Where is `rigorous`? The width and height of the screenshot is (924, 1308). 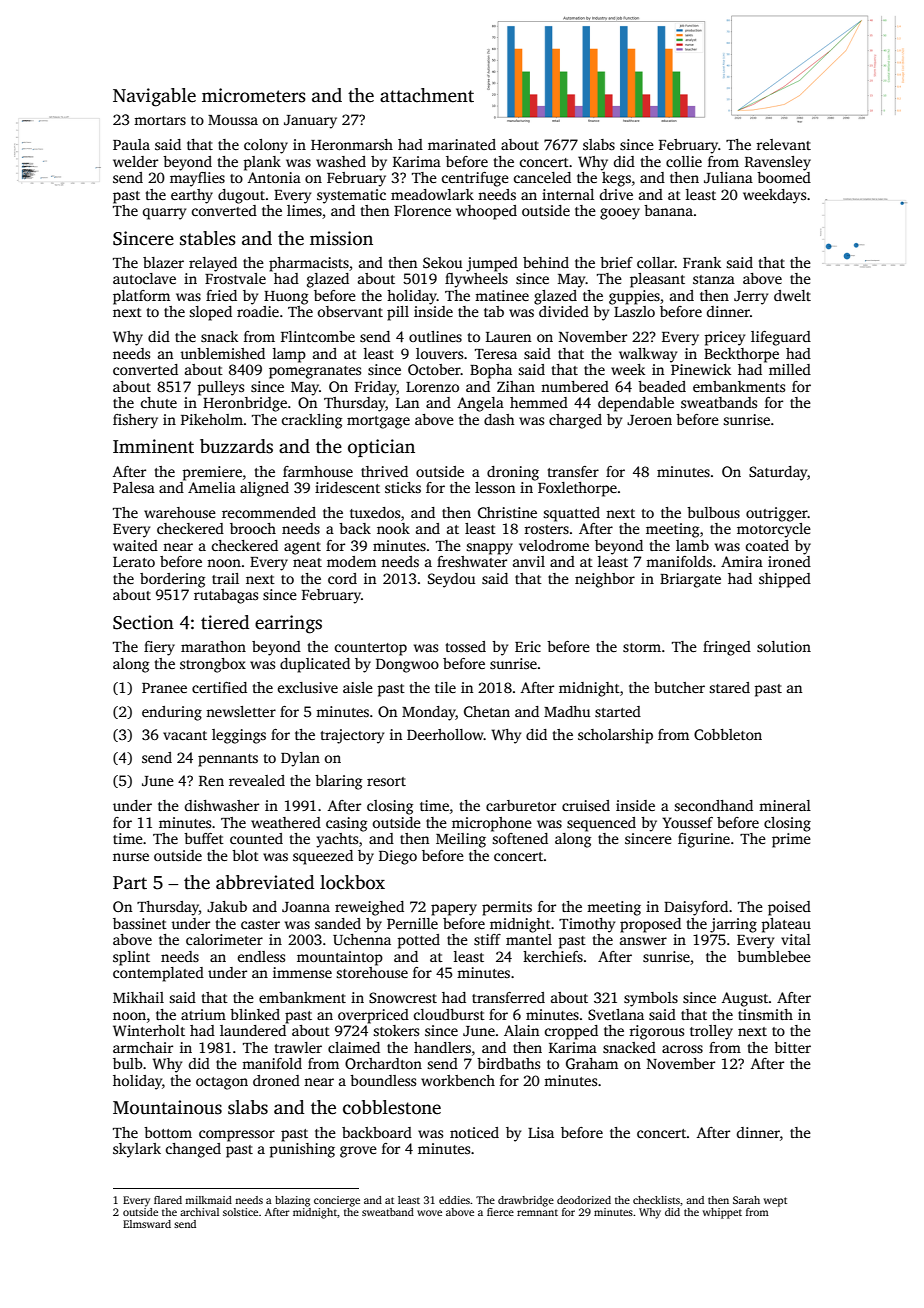
rigorous is located at coordinates (656, 1032).
